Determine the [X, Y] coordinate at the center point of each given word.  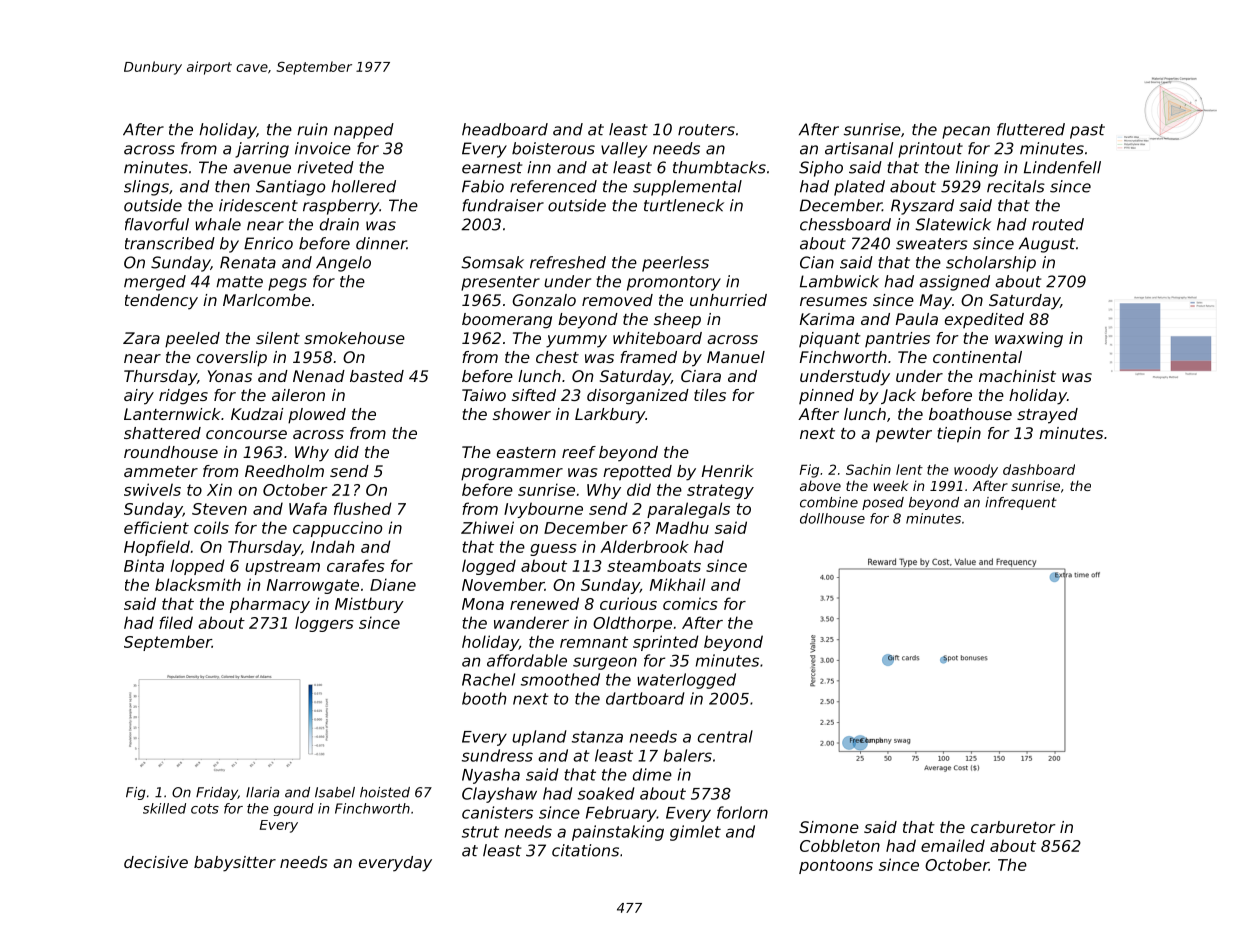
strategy [720, 491]
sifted [534, 395]
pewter [904, 435]
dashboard [1039, 469]
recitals [1016, 186]
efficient [156, 527]
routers [706, 130]
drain [339, 224]
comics [690, 603]
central [725, 736]
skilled [164, 808]
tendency [161, 302]
